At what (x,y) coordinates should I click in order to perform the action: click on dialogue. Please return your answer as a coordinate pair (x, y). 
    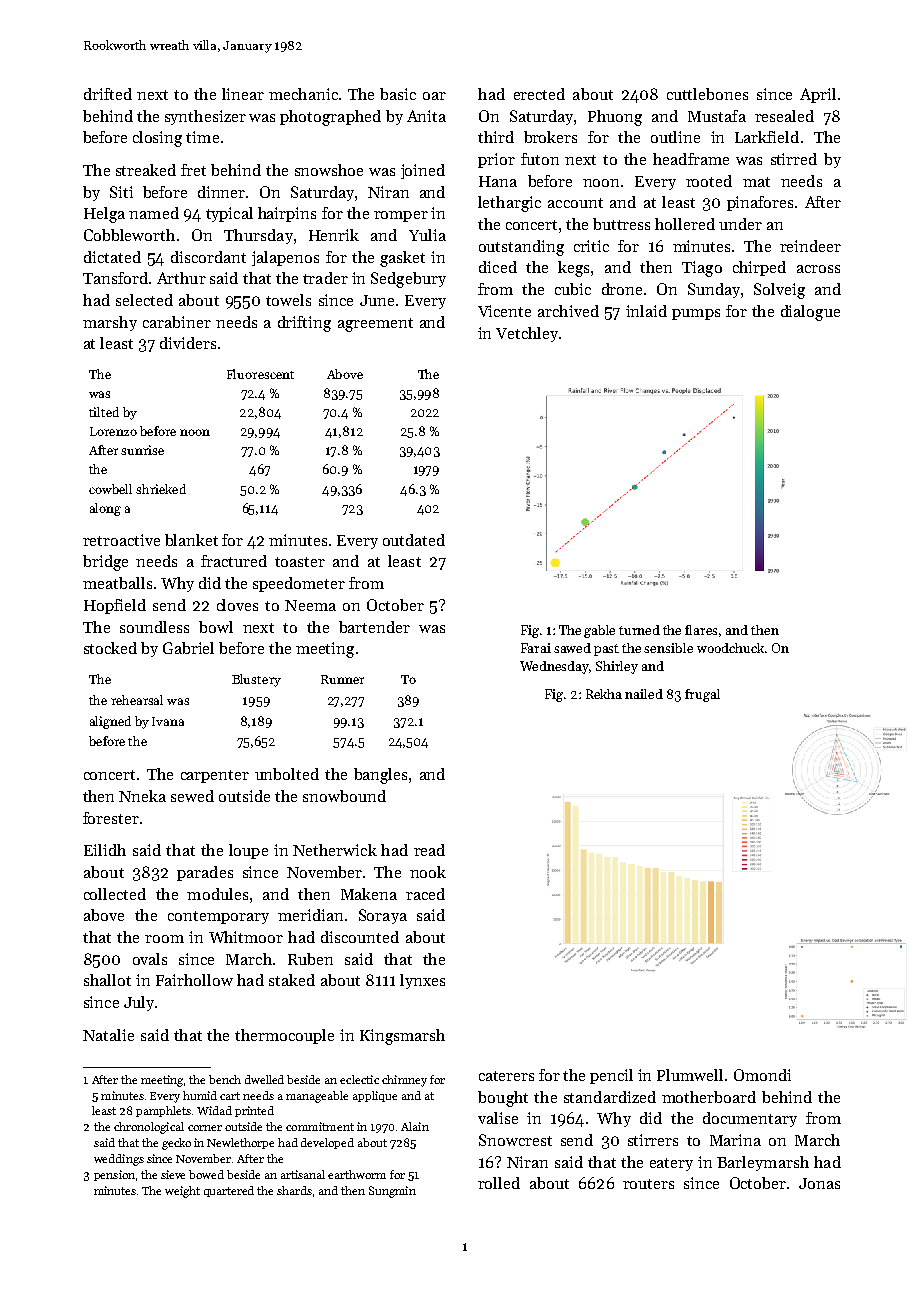
    Looking at the image, I should click on (810, 313).
